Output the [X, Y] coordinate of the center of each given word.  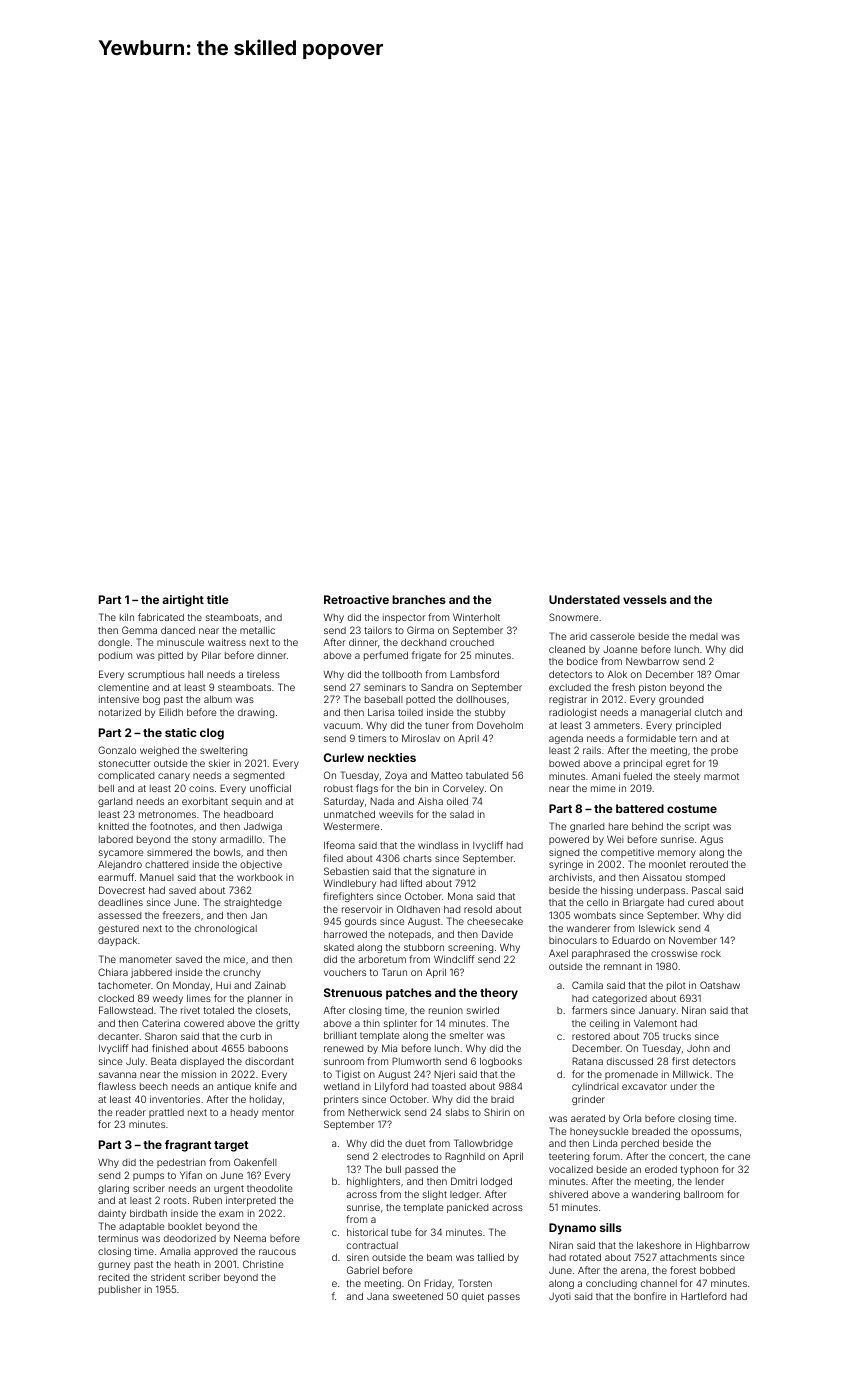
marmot [721, 776]
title [218, 599]
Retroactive [356, 599]
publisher [120, 1290]
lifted [411, 883]
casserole [612, 636]
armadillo [241, 839]
